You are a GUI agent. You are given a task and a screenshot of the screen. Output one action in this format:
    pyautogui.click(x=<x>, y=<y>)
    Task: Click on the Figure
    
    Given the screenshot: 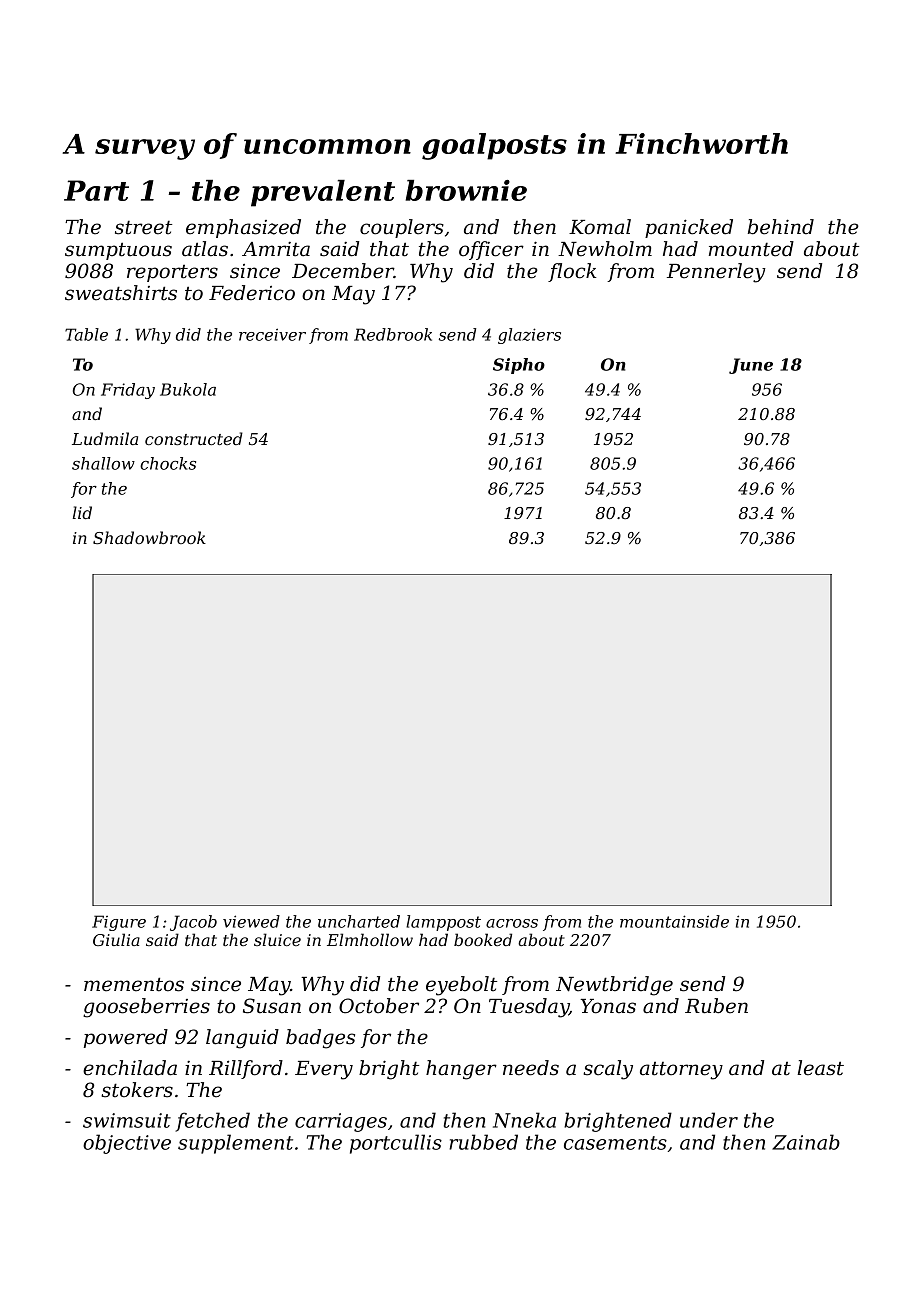 What is the action you would take?
    pyautogui.click(x=119, y=923)
